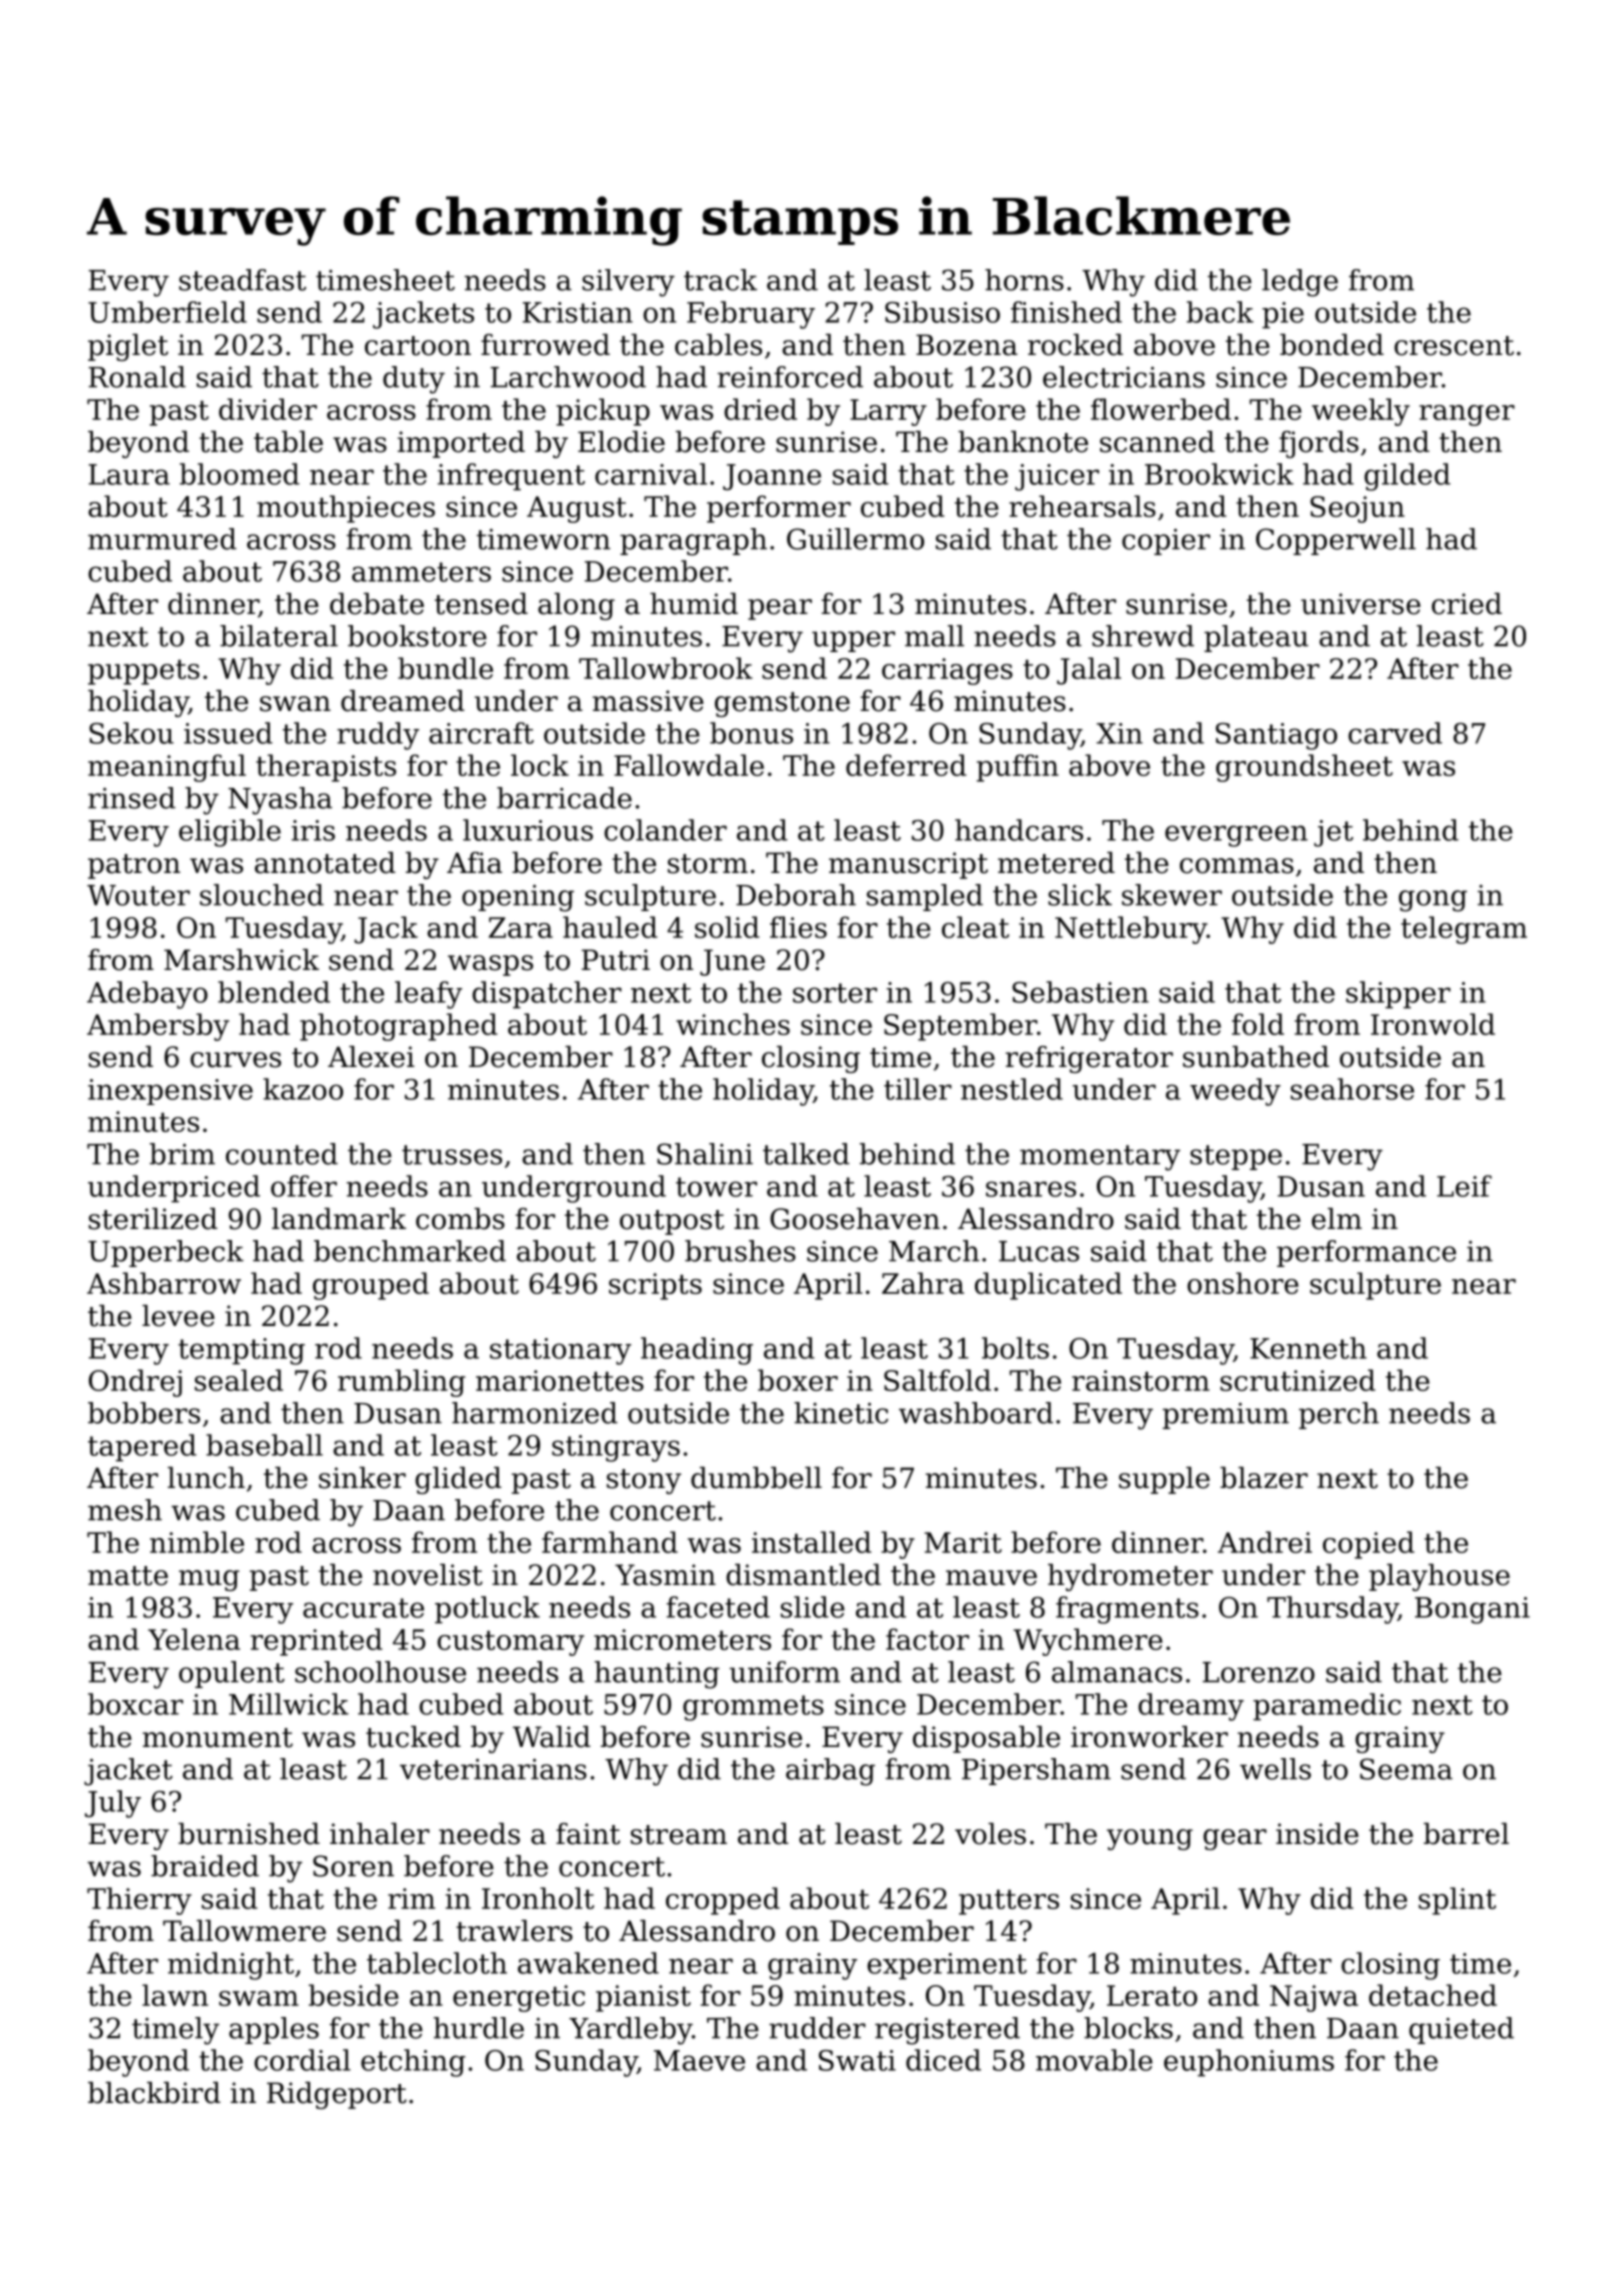  Describe the element at coordinates (699, 2060) in the screenshot. I see `Maeve` at that location.
